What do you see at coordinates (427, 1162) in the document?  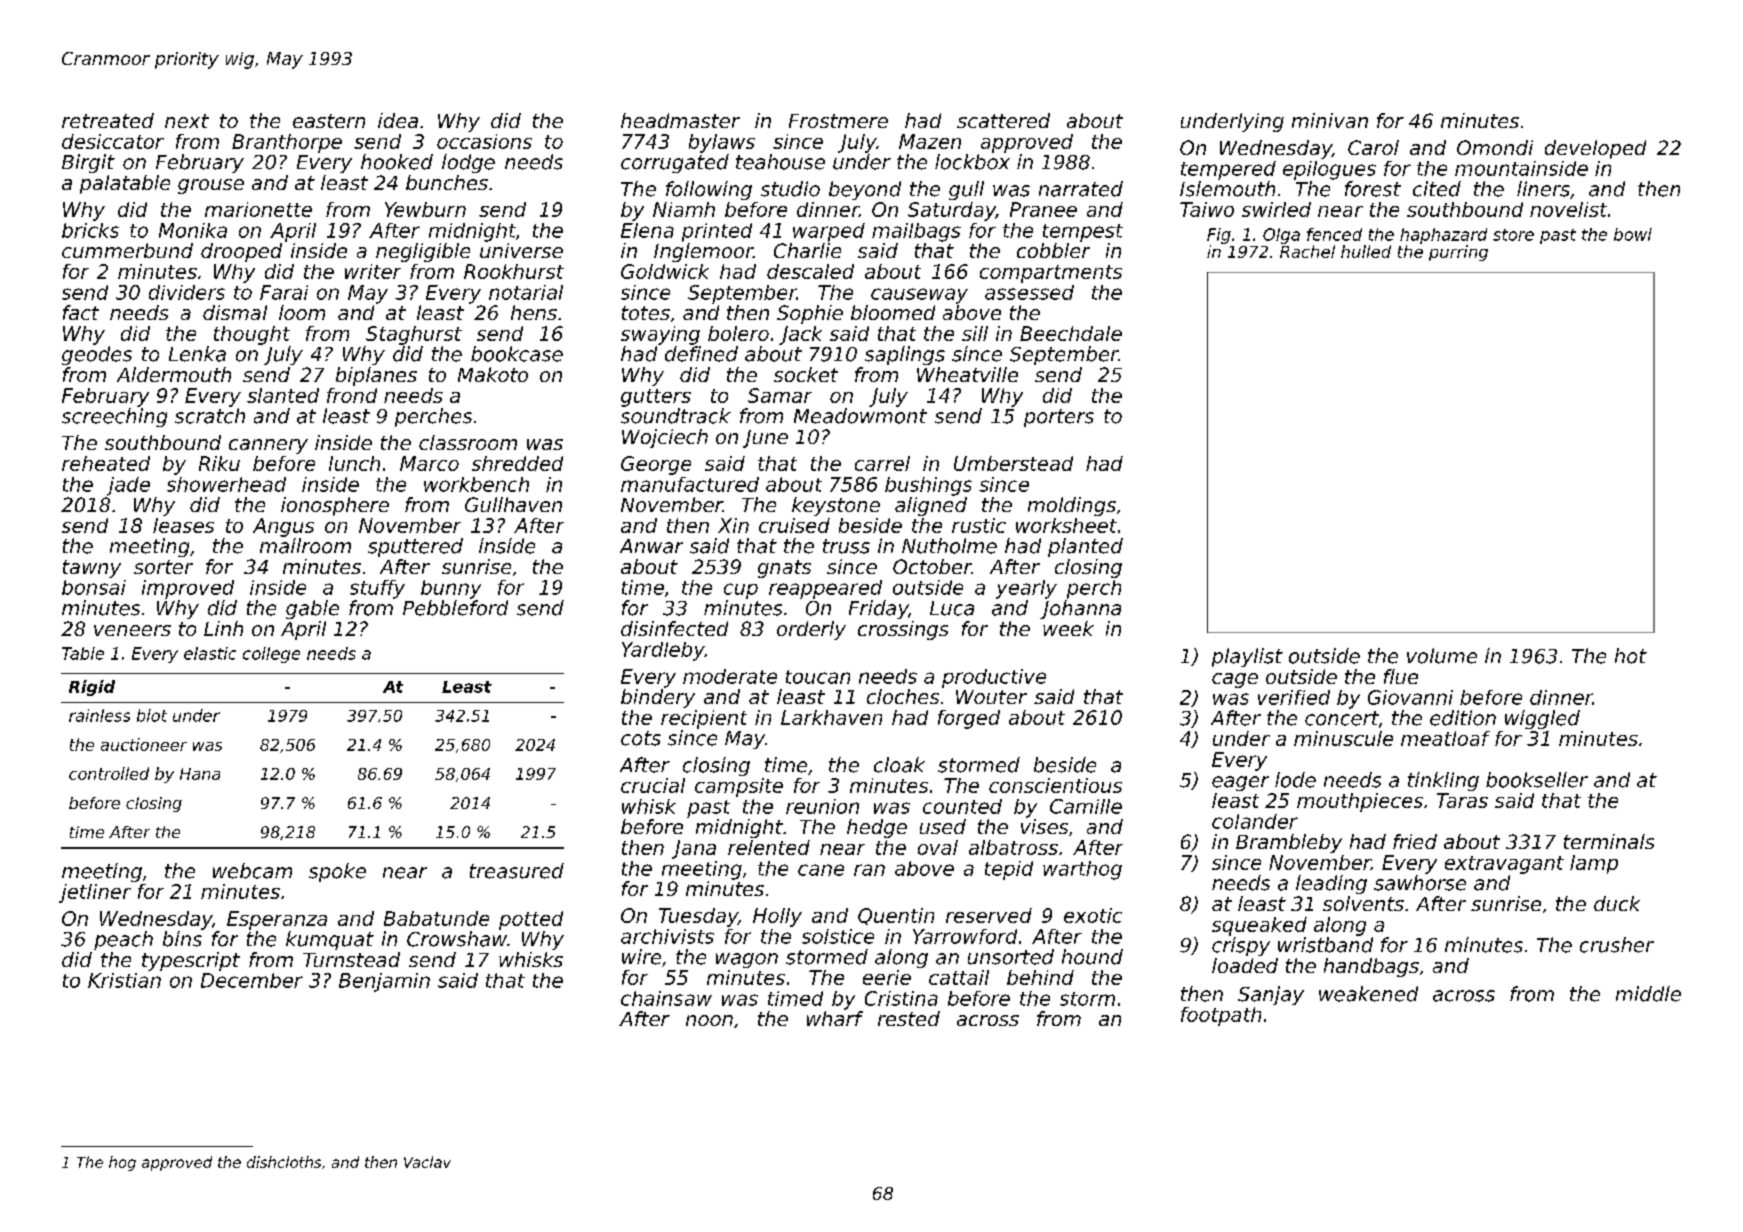 I see `Vaclav` at bounding box center [427, 1162].
